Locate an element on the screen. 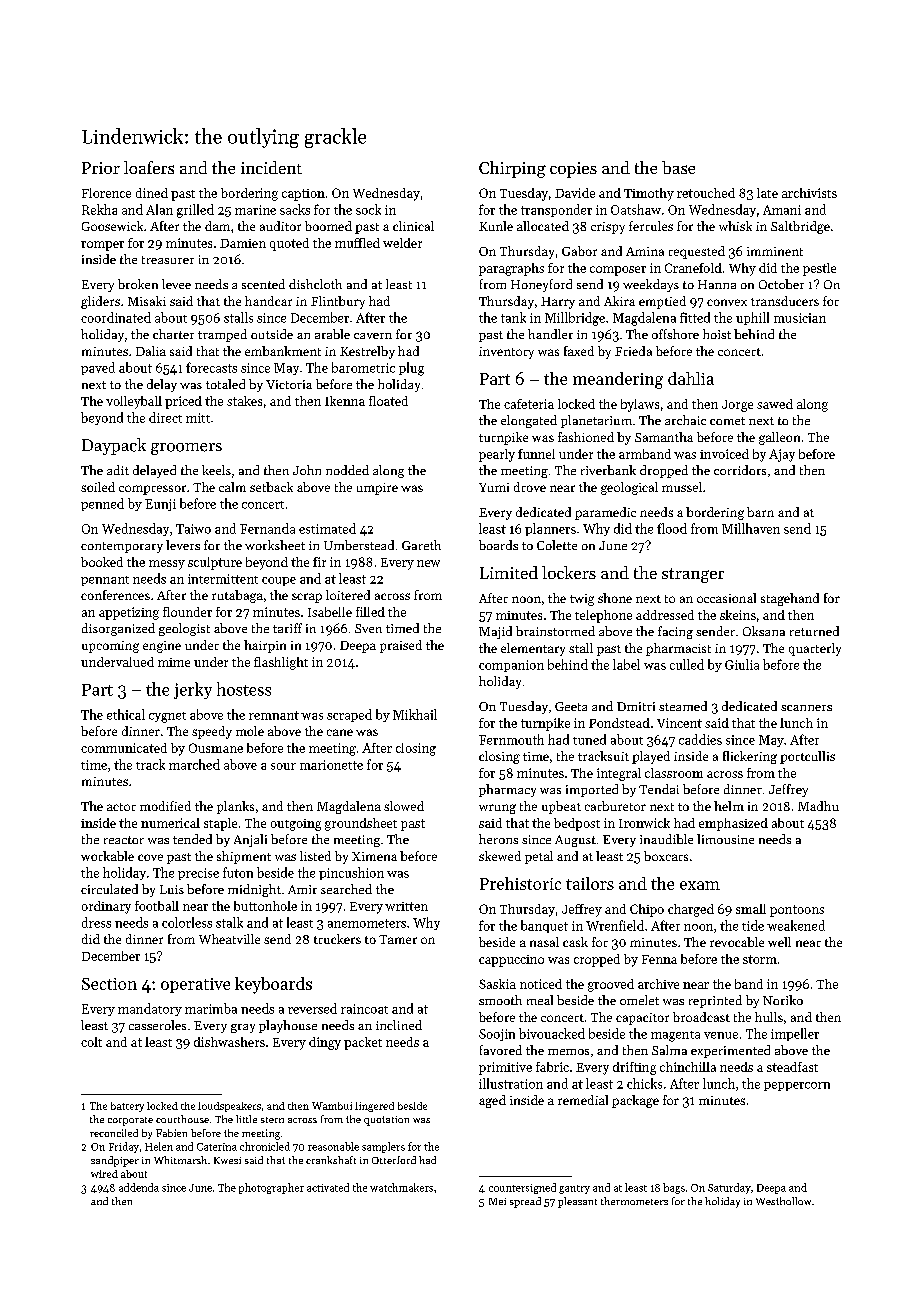  wired is located at coordinates (104, 1174).
